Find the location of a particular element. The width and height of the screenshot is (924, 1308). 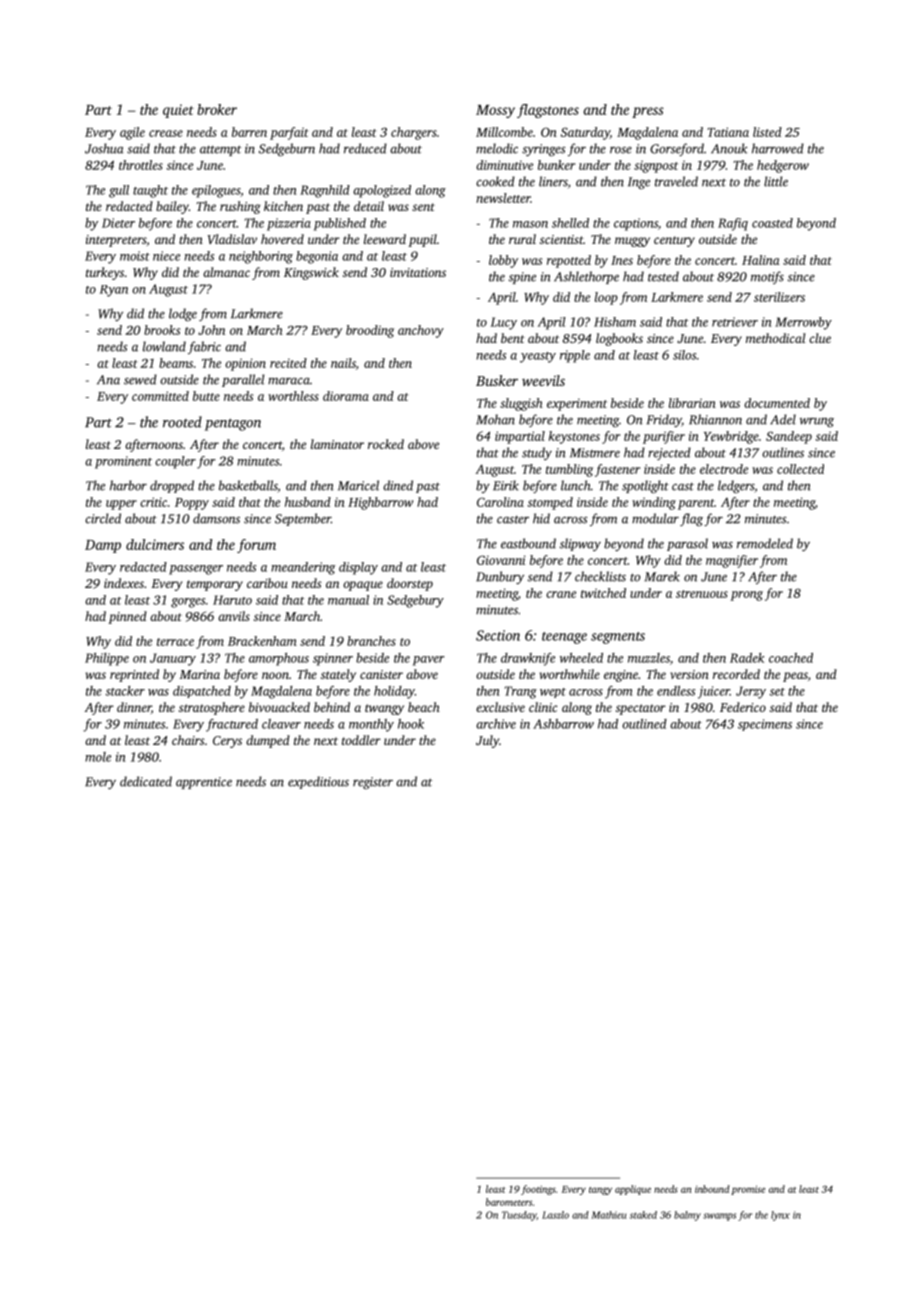

specimens is located at coordinates (765, 725).
